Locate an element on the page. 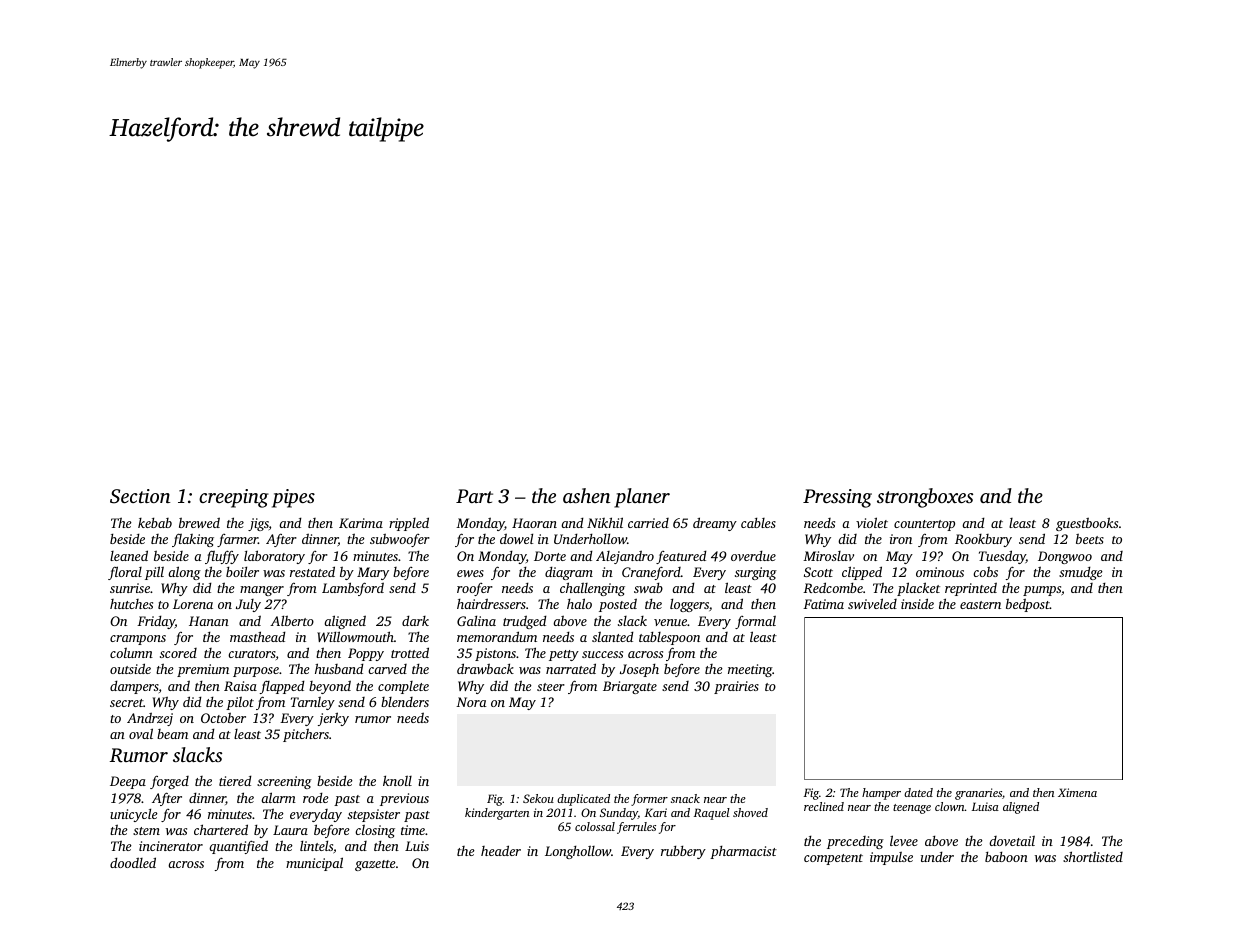 The image size is (1233, 952). hutches is located at coordinates (131, 604).
